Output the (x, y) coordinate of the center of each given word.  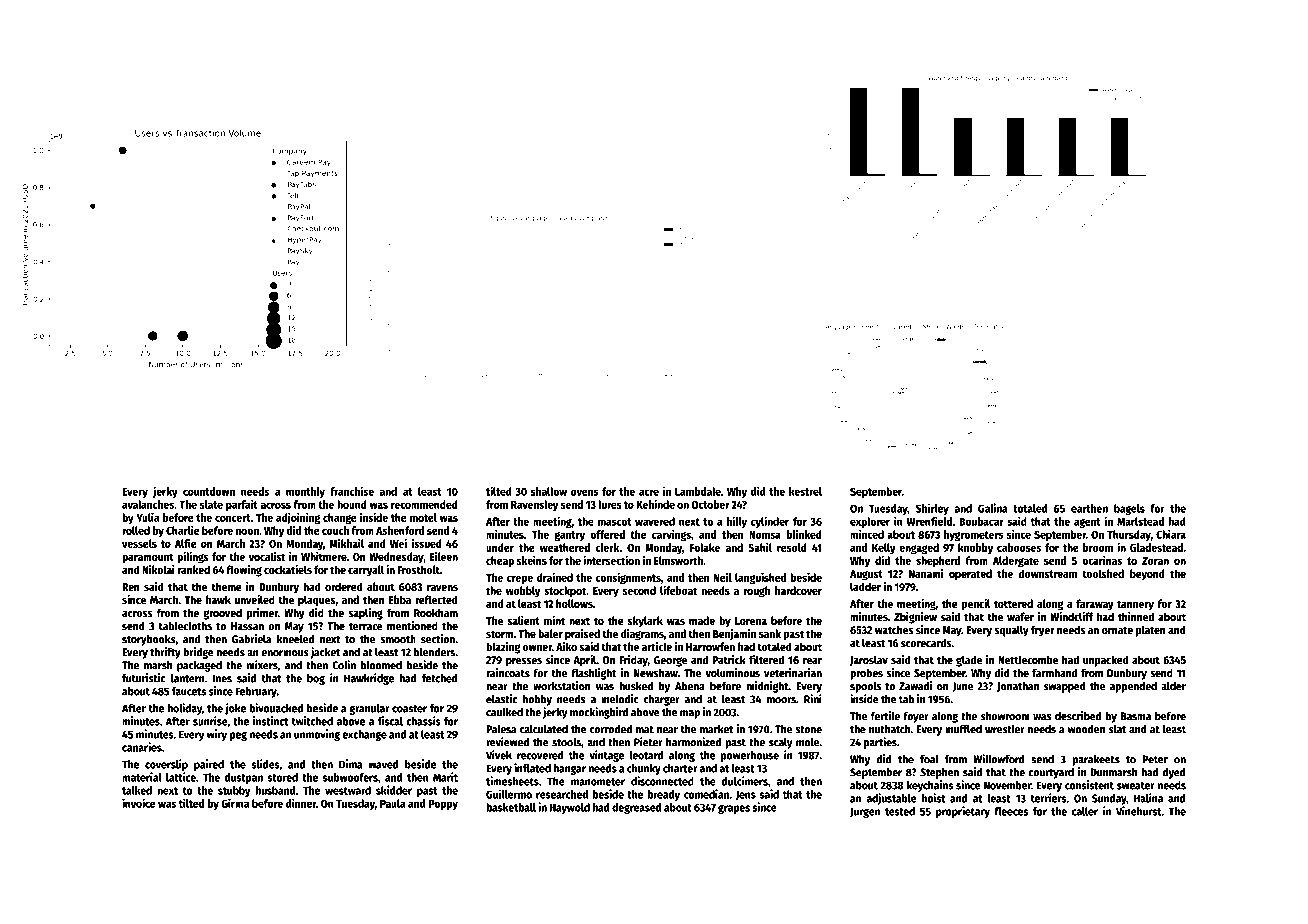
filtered (766, 659)
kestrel (805, 491)
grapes (734, 809)
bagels (1129, 509)
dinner (301, 803)
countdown (209, 491)
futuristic (144, 678)
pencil (976, 605)
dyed (1174, 773)
